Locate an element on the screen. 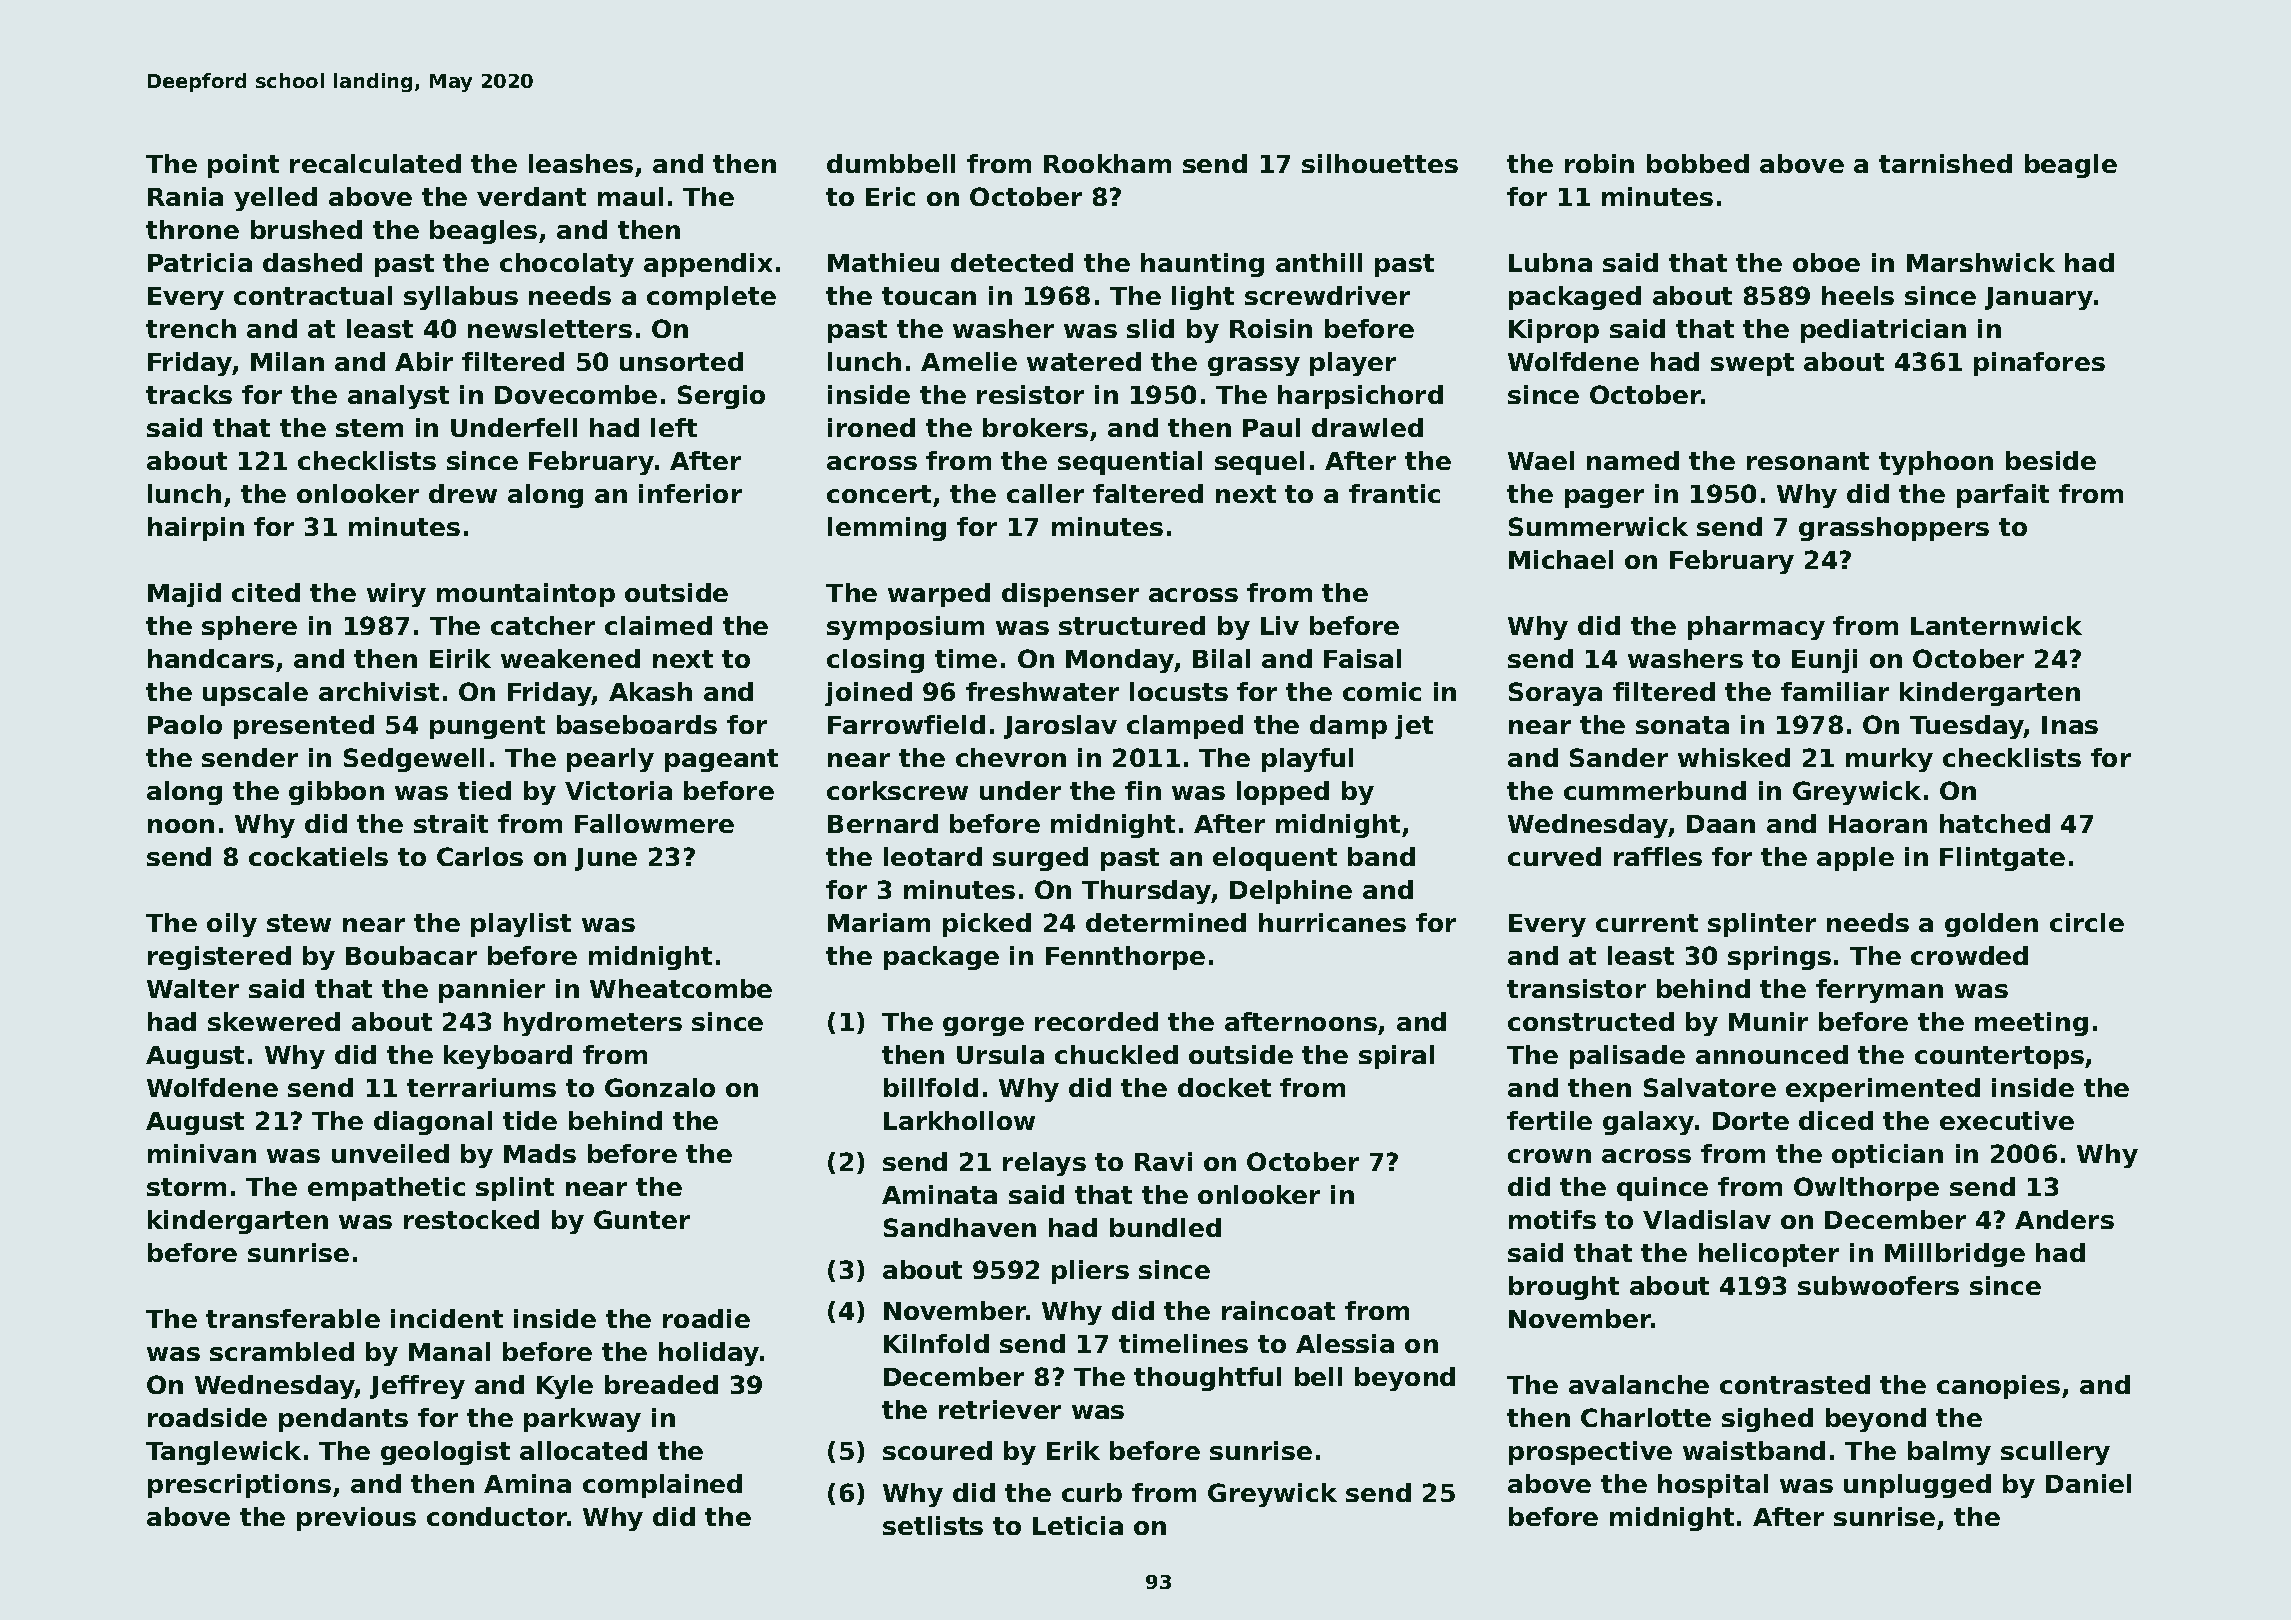 This screenshot has width=2291, height=1620. symposium is located at coordinates (905, 628).
